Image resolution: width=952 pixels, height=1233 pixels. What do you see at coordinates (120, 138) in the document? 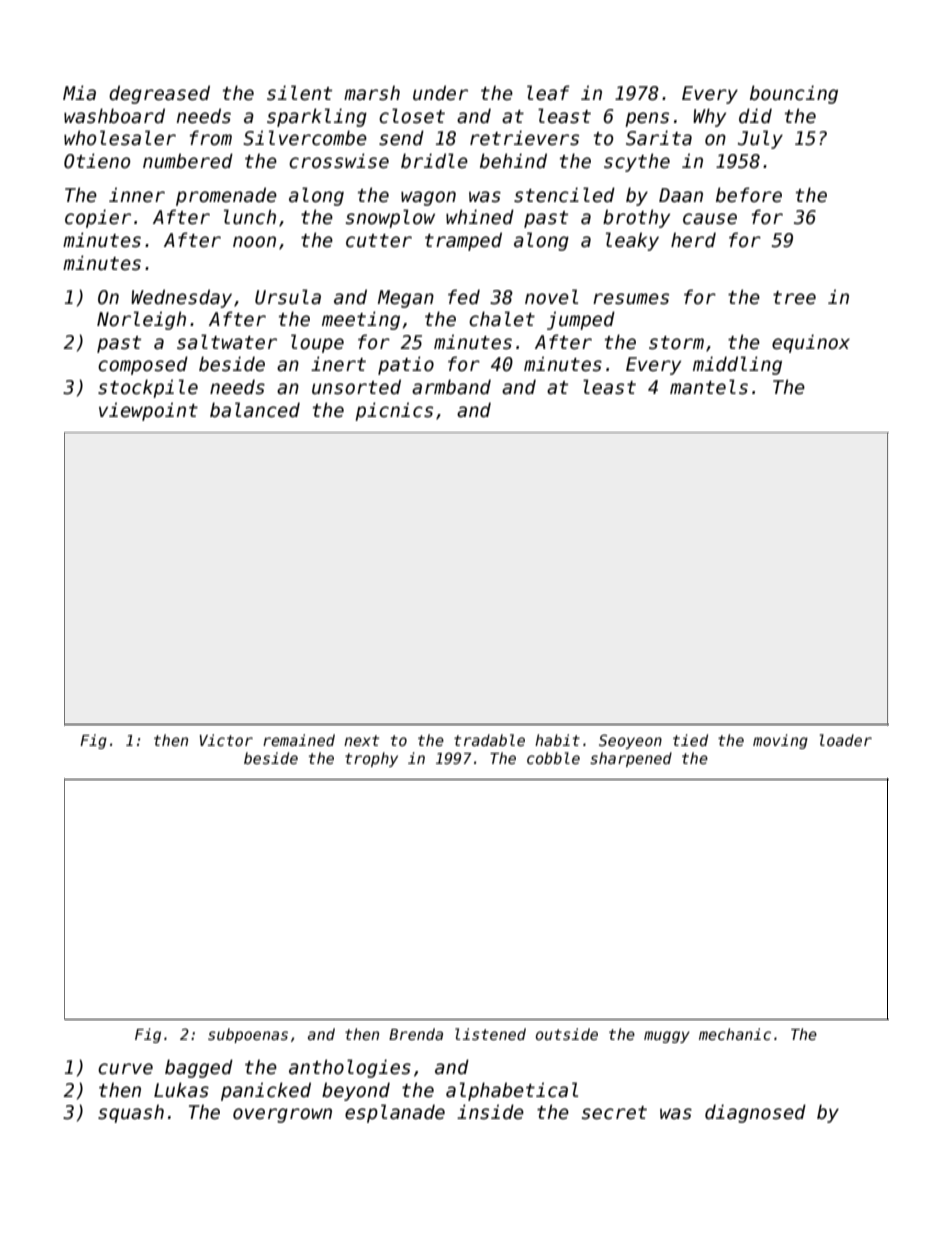
I see `wholesaler` at bounding box center [120, 138].
